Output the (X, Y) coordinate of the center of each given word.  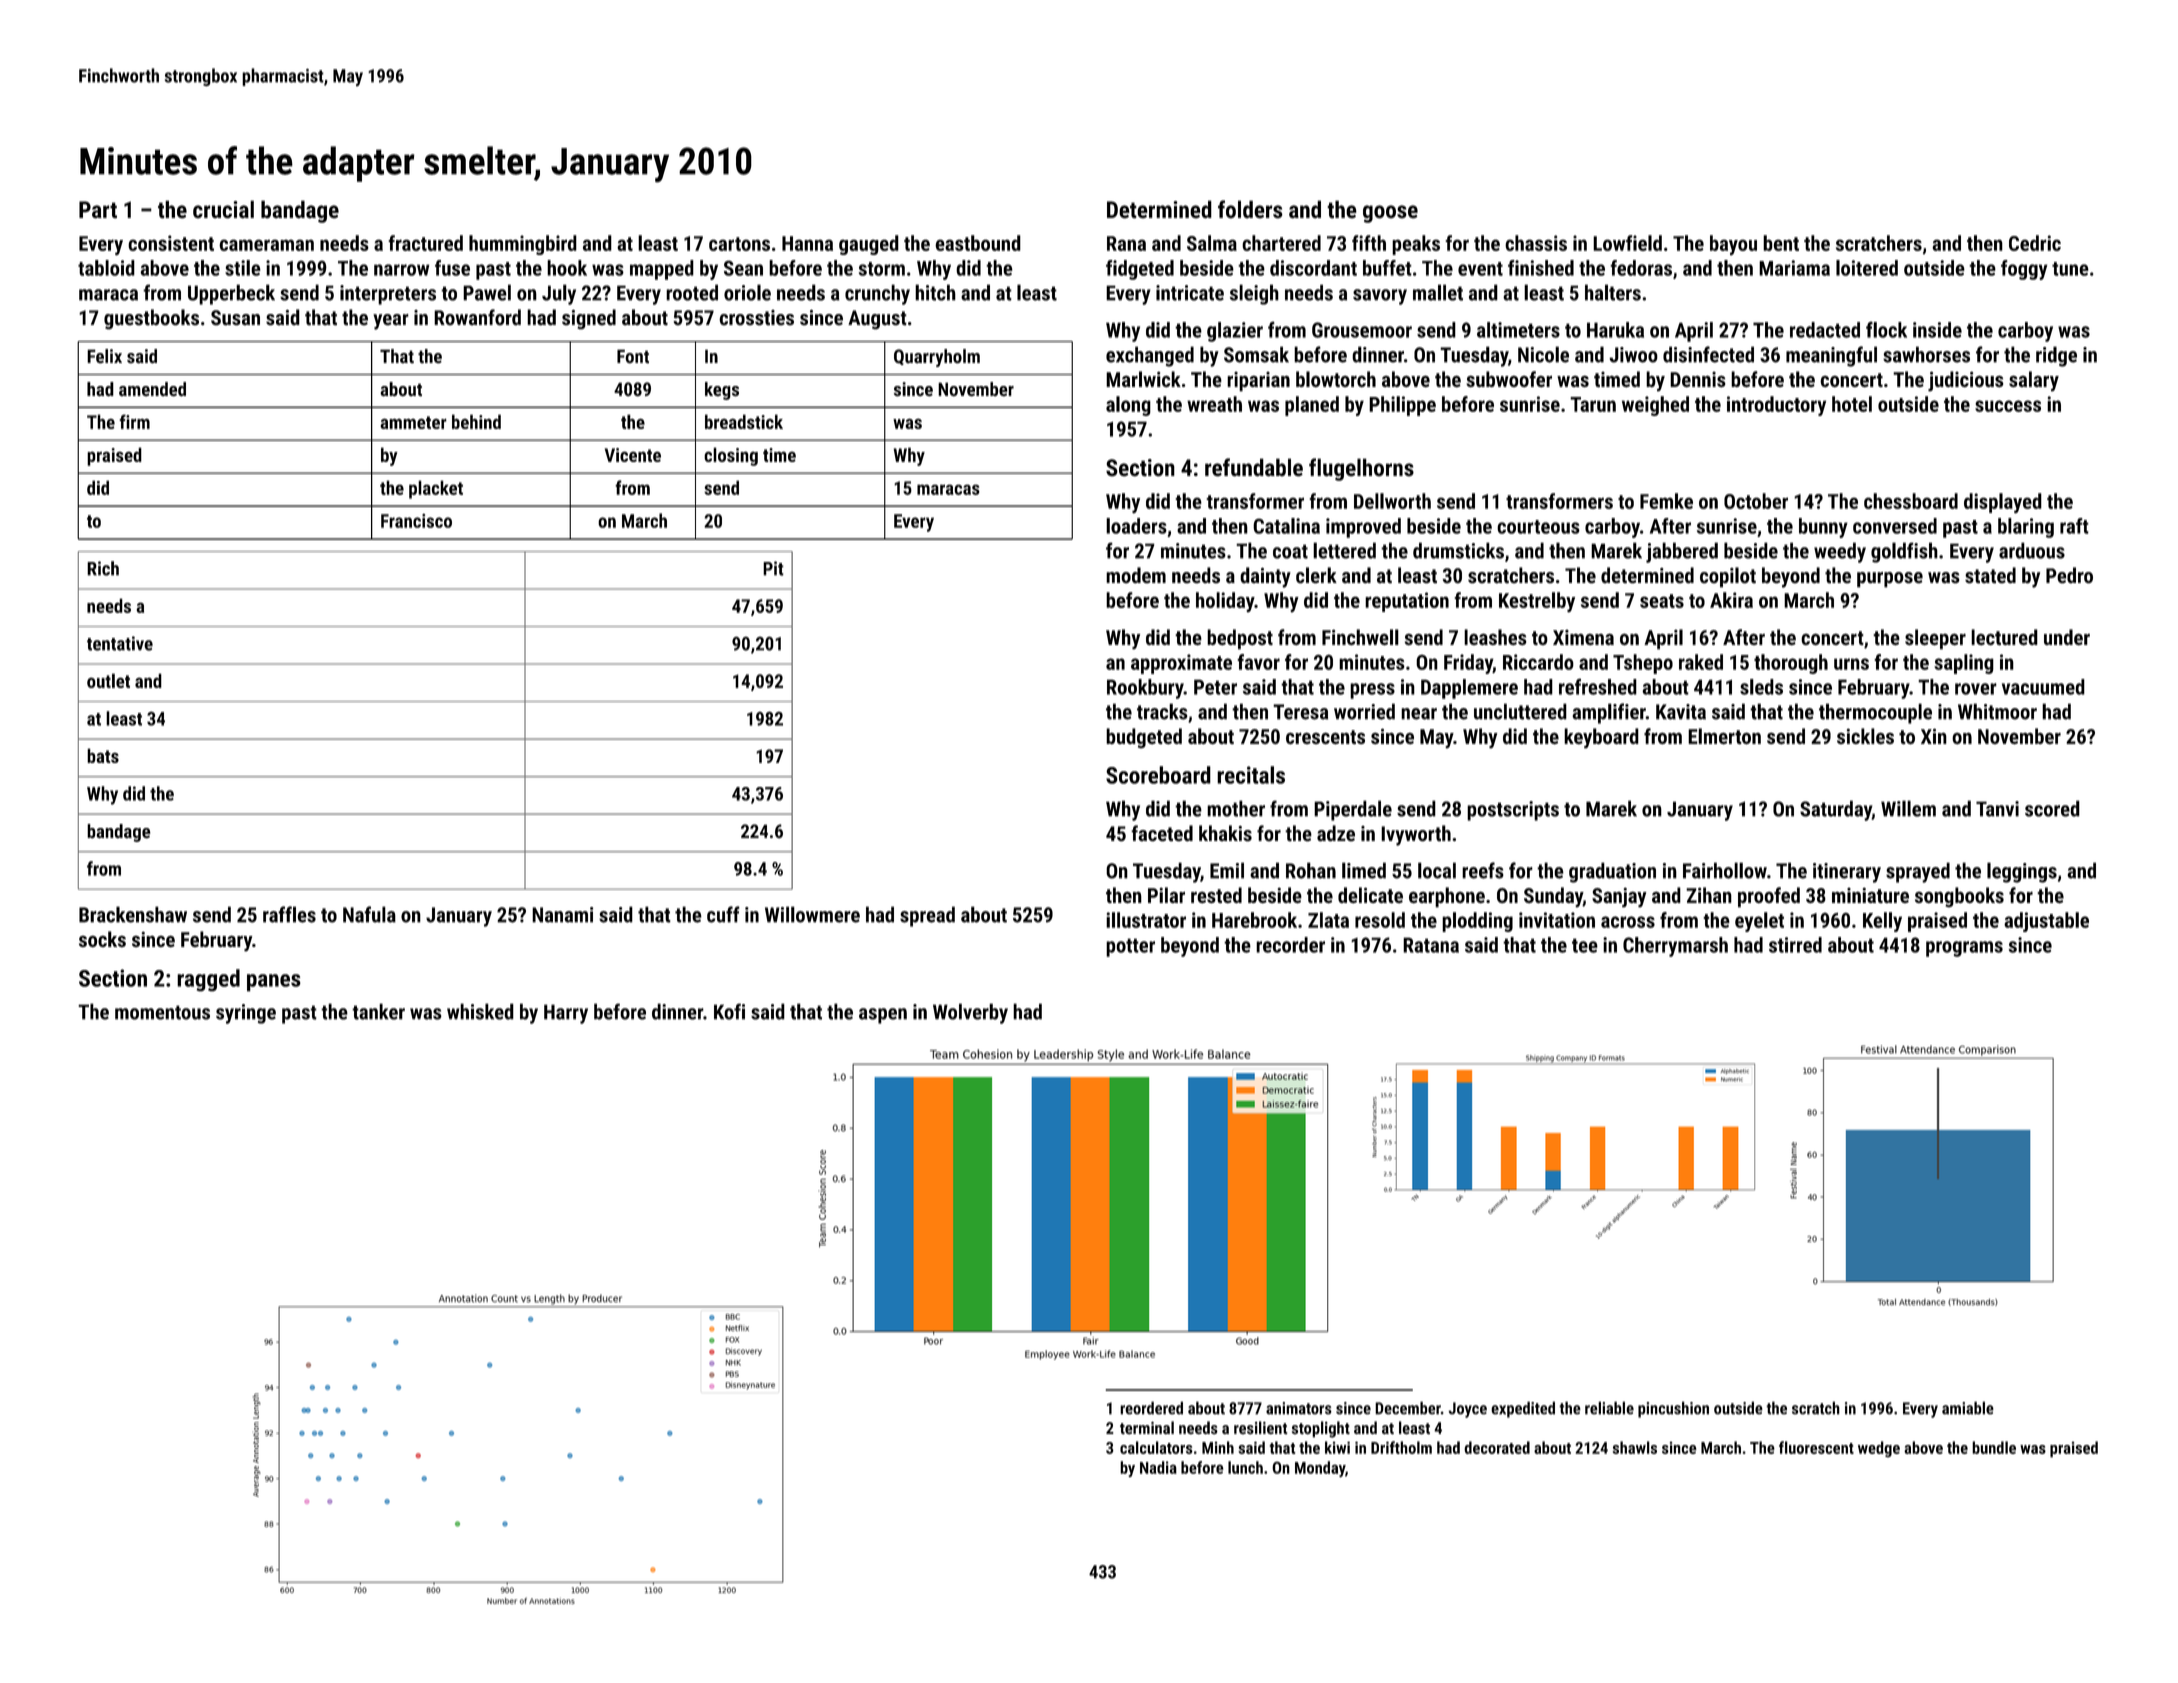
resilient (1261, 1427)
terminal (1147, 1427)
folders (1250, 209)
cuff (723, 914)
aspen (883, 1016)
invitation (1557, 920)
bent (1781, 243)
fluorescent (1816, 1447)
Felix (104, 356)
